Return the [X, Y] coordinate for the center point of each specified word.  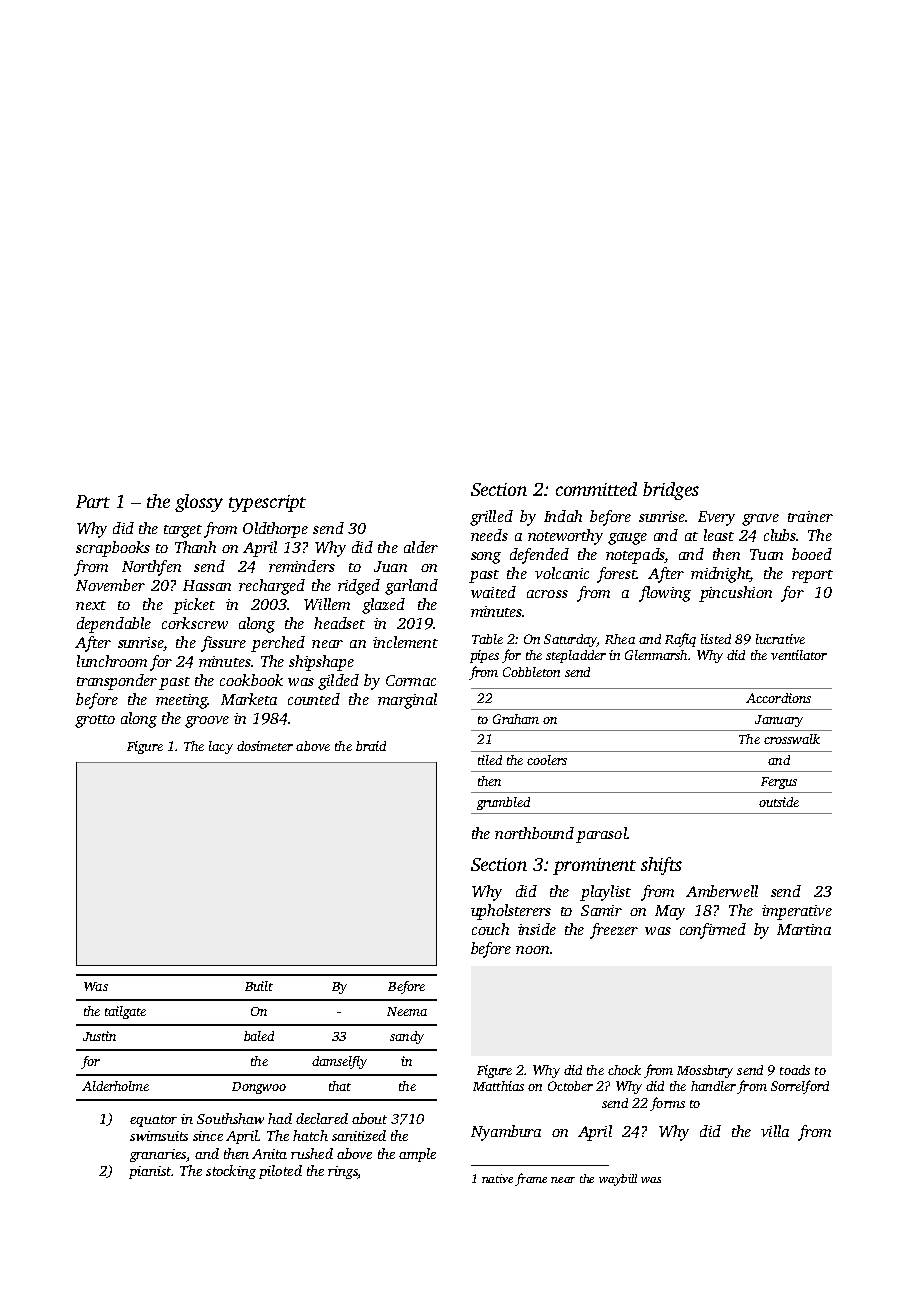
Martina [804, 929]
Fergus [779, 783]
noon [532, 950]
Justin [99, 1036]
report [812, 576]
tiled [490, 760]
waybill [618, 1180]
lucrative [780, 639]
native [497, 1178]
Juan [390, 566]
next [91, 605]
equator [153, 1121]
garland [411, 587]
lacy [221, 747]
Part [93, 501]
